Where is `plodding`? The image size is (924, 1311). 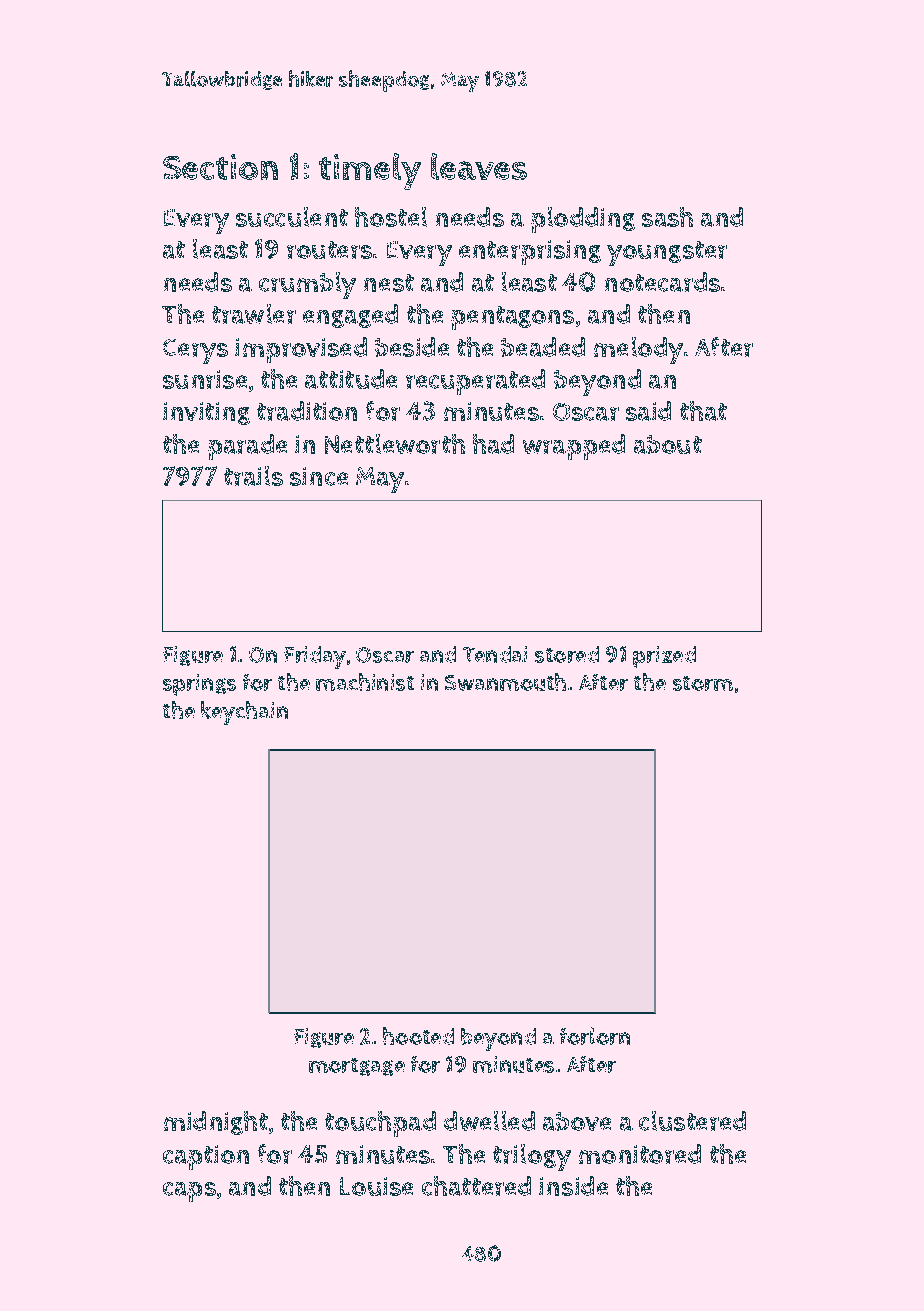
plodding is located at coordinates (583, 220).
